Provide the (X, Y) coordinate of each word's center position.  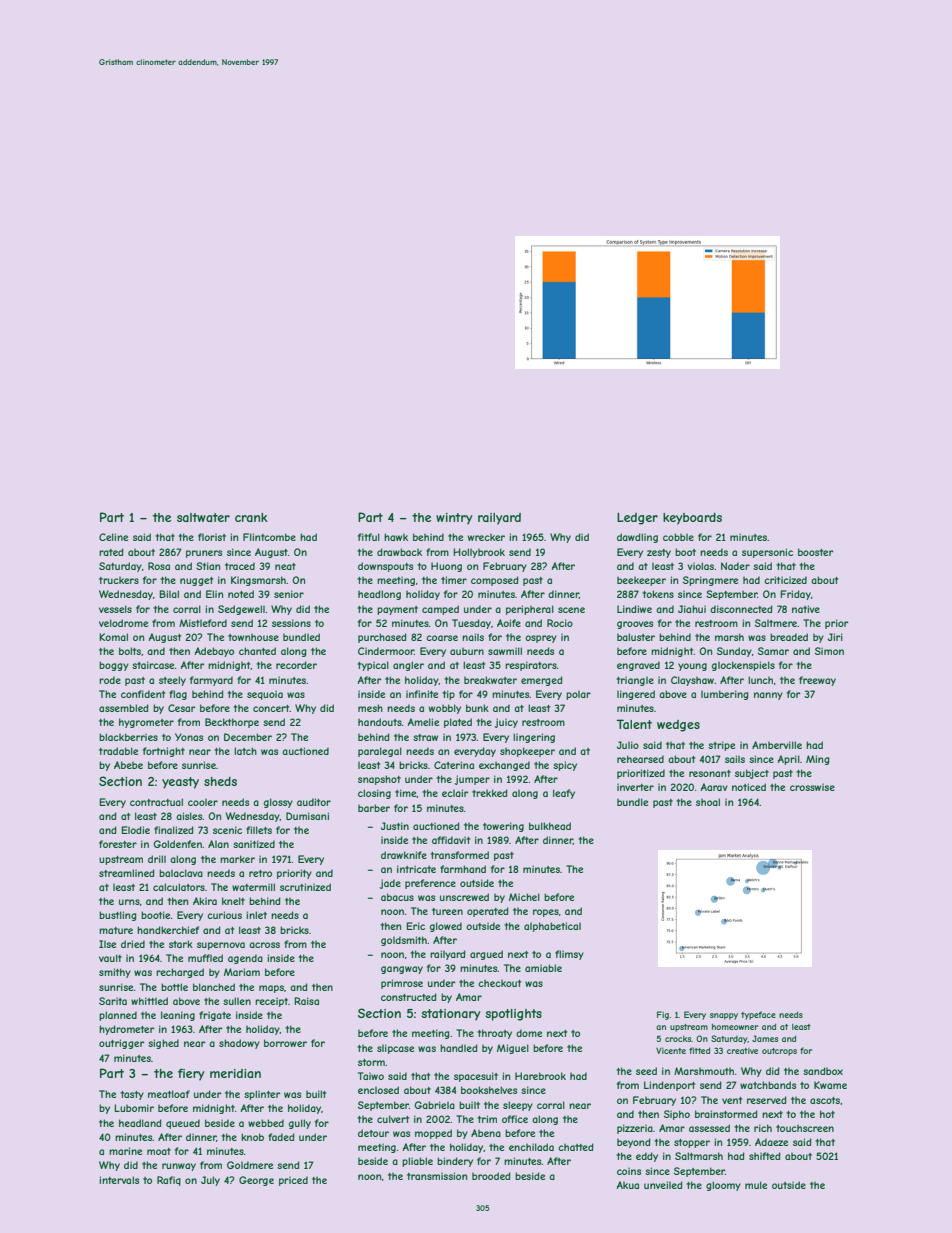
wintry (454, 519)
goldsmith (404, 941)
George (256, 1181)
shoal (708, 802)
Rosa (159, 566)
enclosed (378, 1090)
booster (815, 552)
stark (181, 944)
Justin (395, 826)
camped (440, 610)
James (765, 1038)
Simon (829, 651)
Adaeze (771, 1142)
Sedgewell (241, 610)
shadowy (239, 1044)
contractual (156, 802)
